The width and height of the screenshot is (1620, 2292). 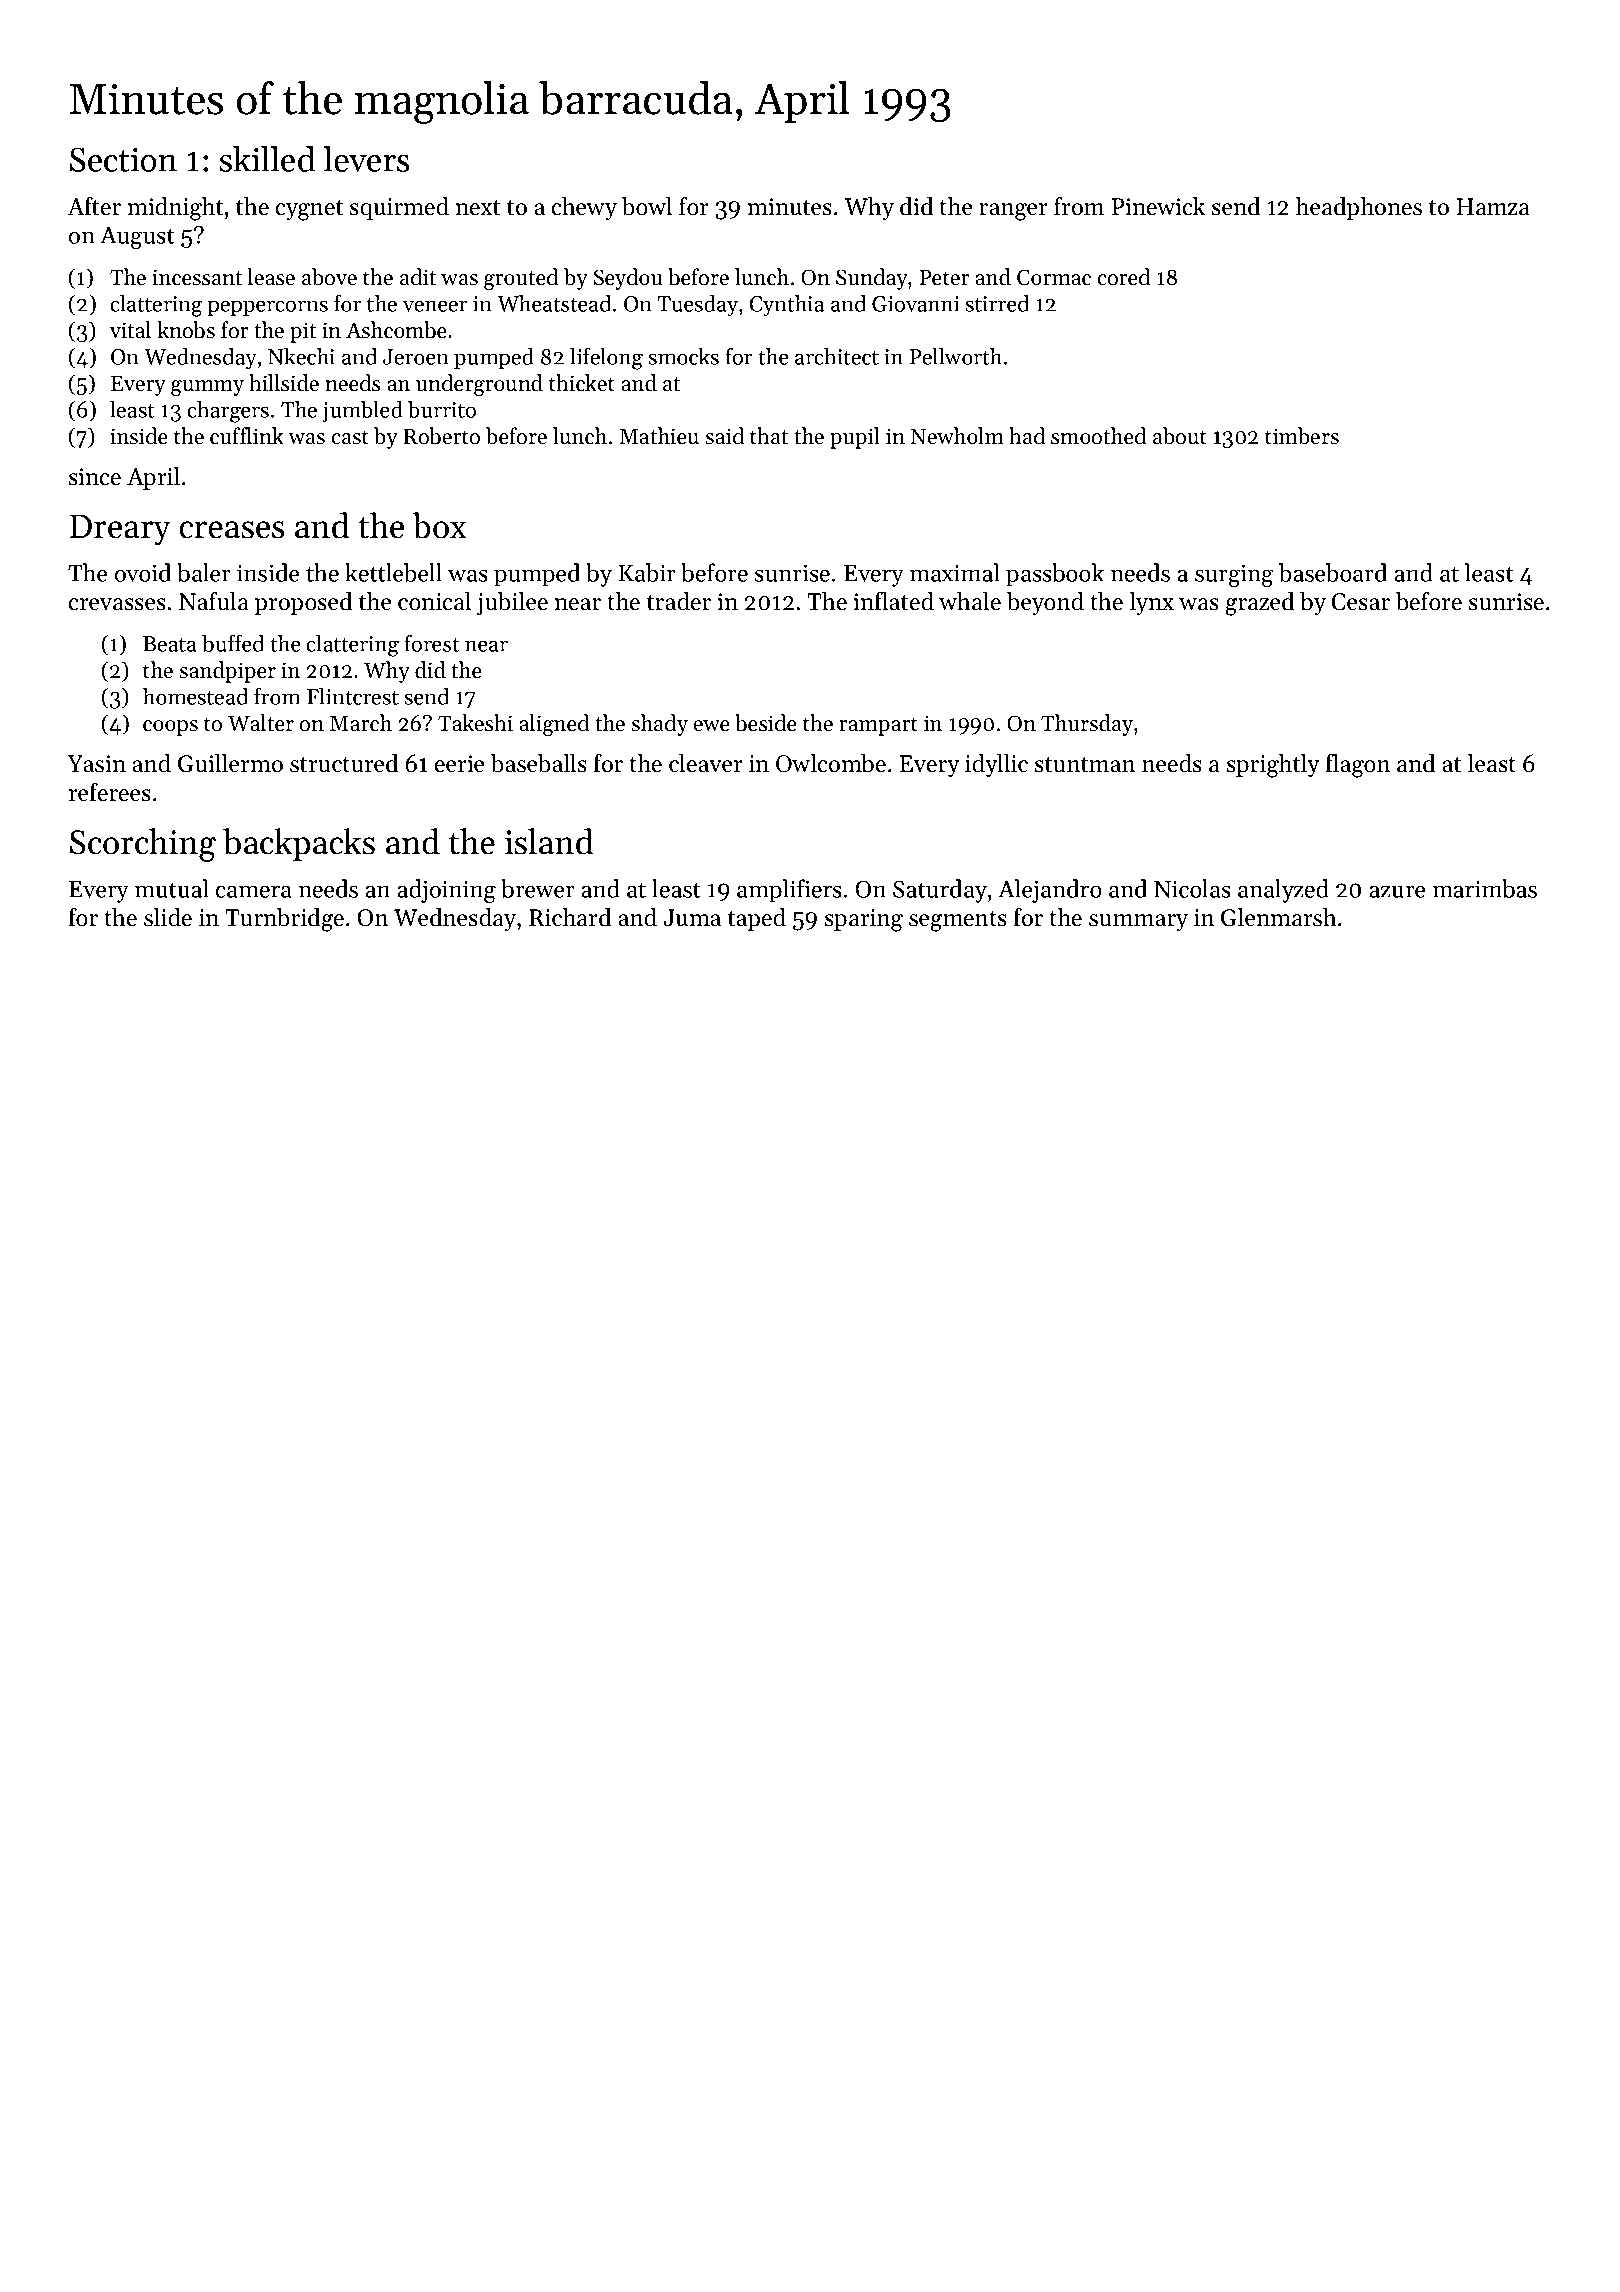 What do you see at coordinates (442, 409) in the screenshot?
I see `burrito` at bounding box center [442, 409].
